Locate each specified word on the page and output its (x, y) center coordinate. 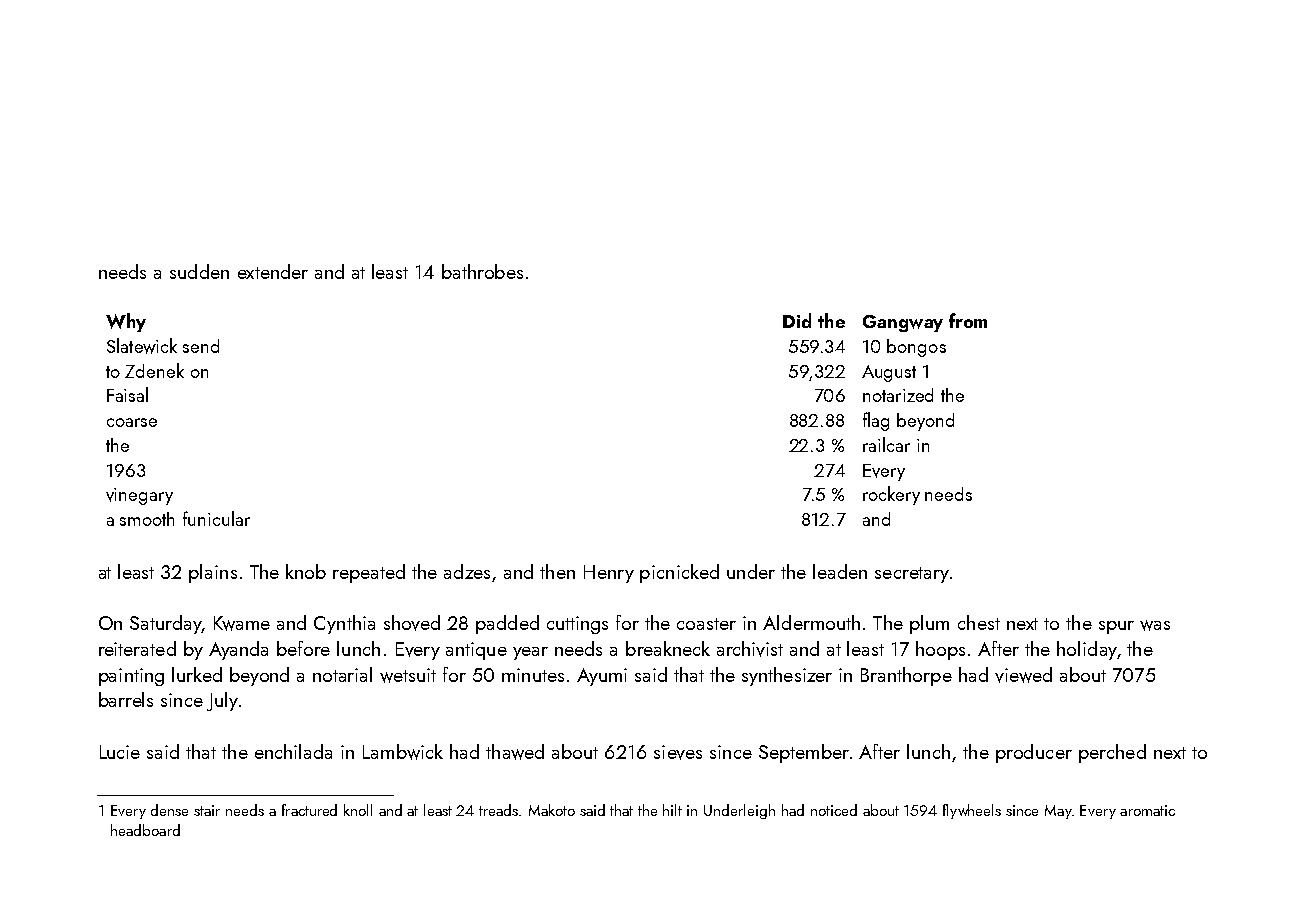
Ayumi (602, 677)
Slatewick (142, 346)
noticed (834, 810)
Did (797, 320)
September (804, 753)
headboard (145, 830)
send (201, 346)
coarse (132, 422)
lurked (197, 674)
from (968, 320)
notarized (898, 395)
